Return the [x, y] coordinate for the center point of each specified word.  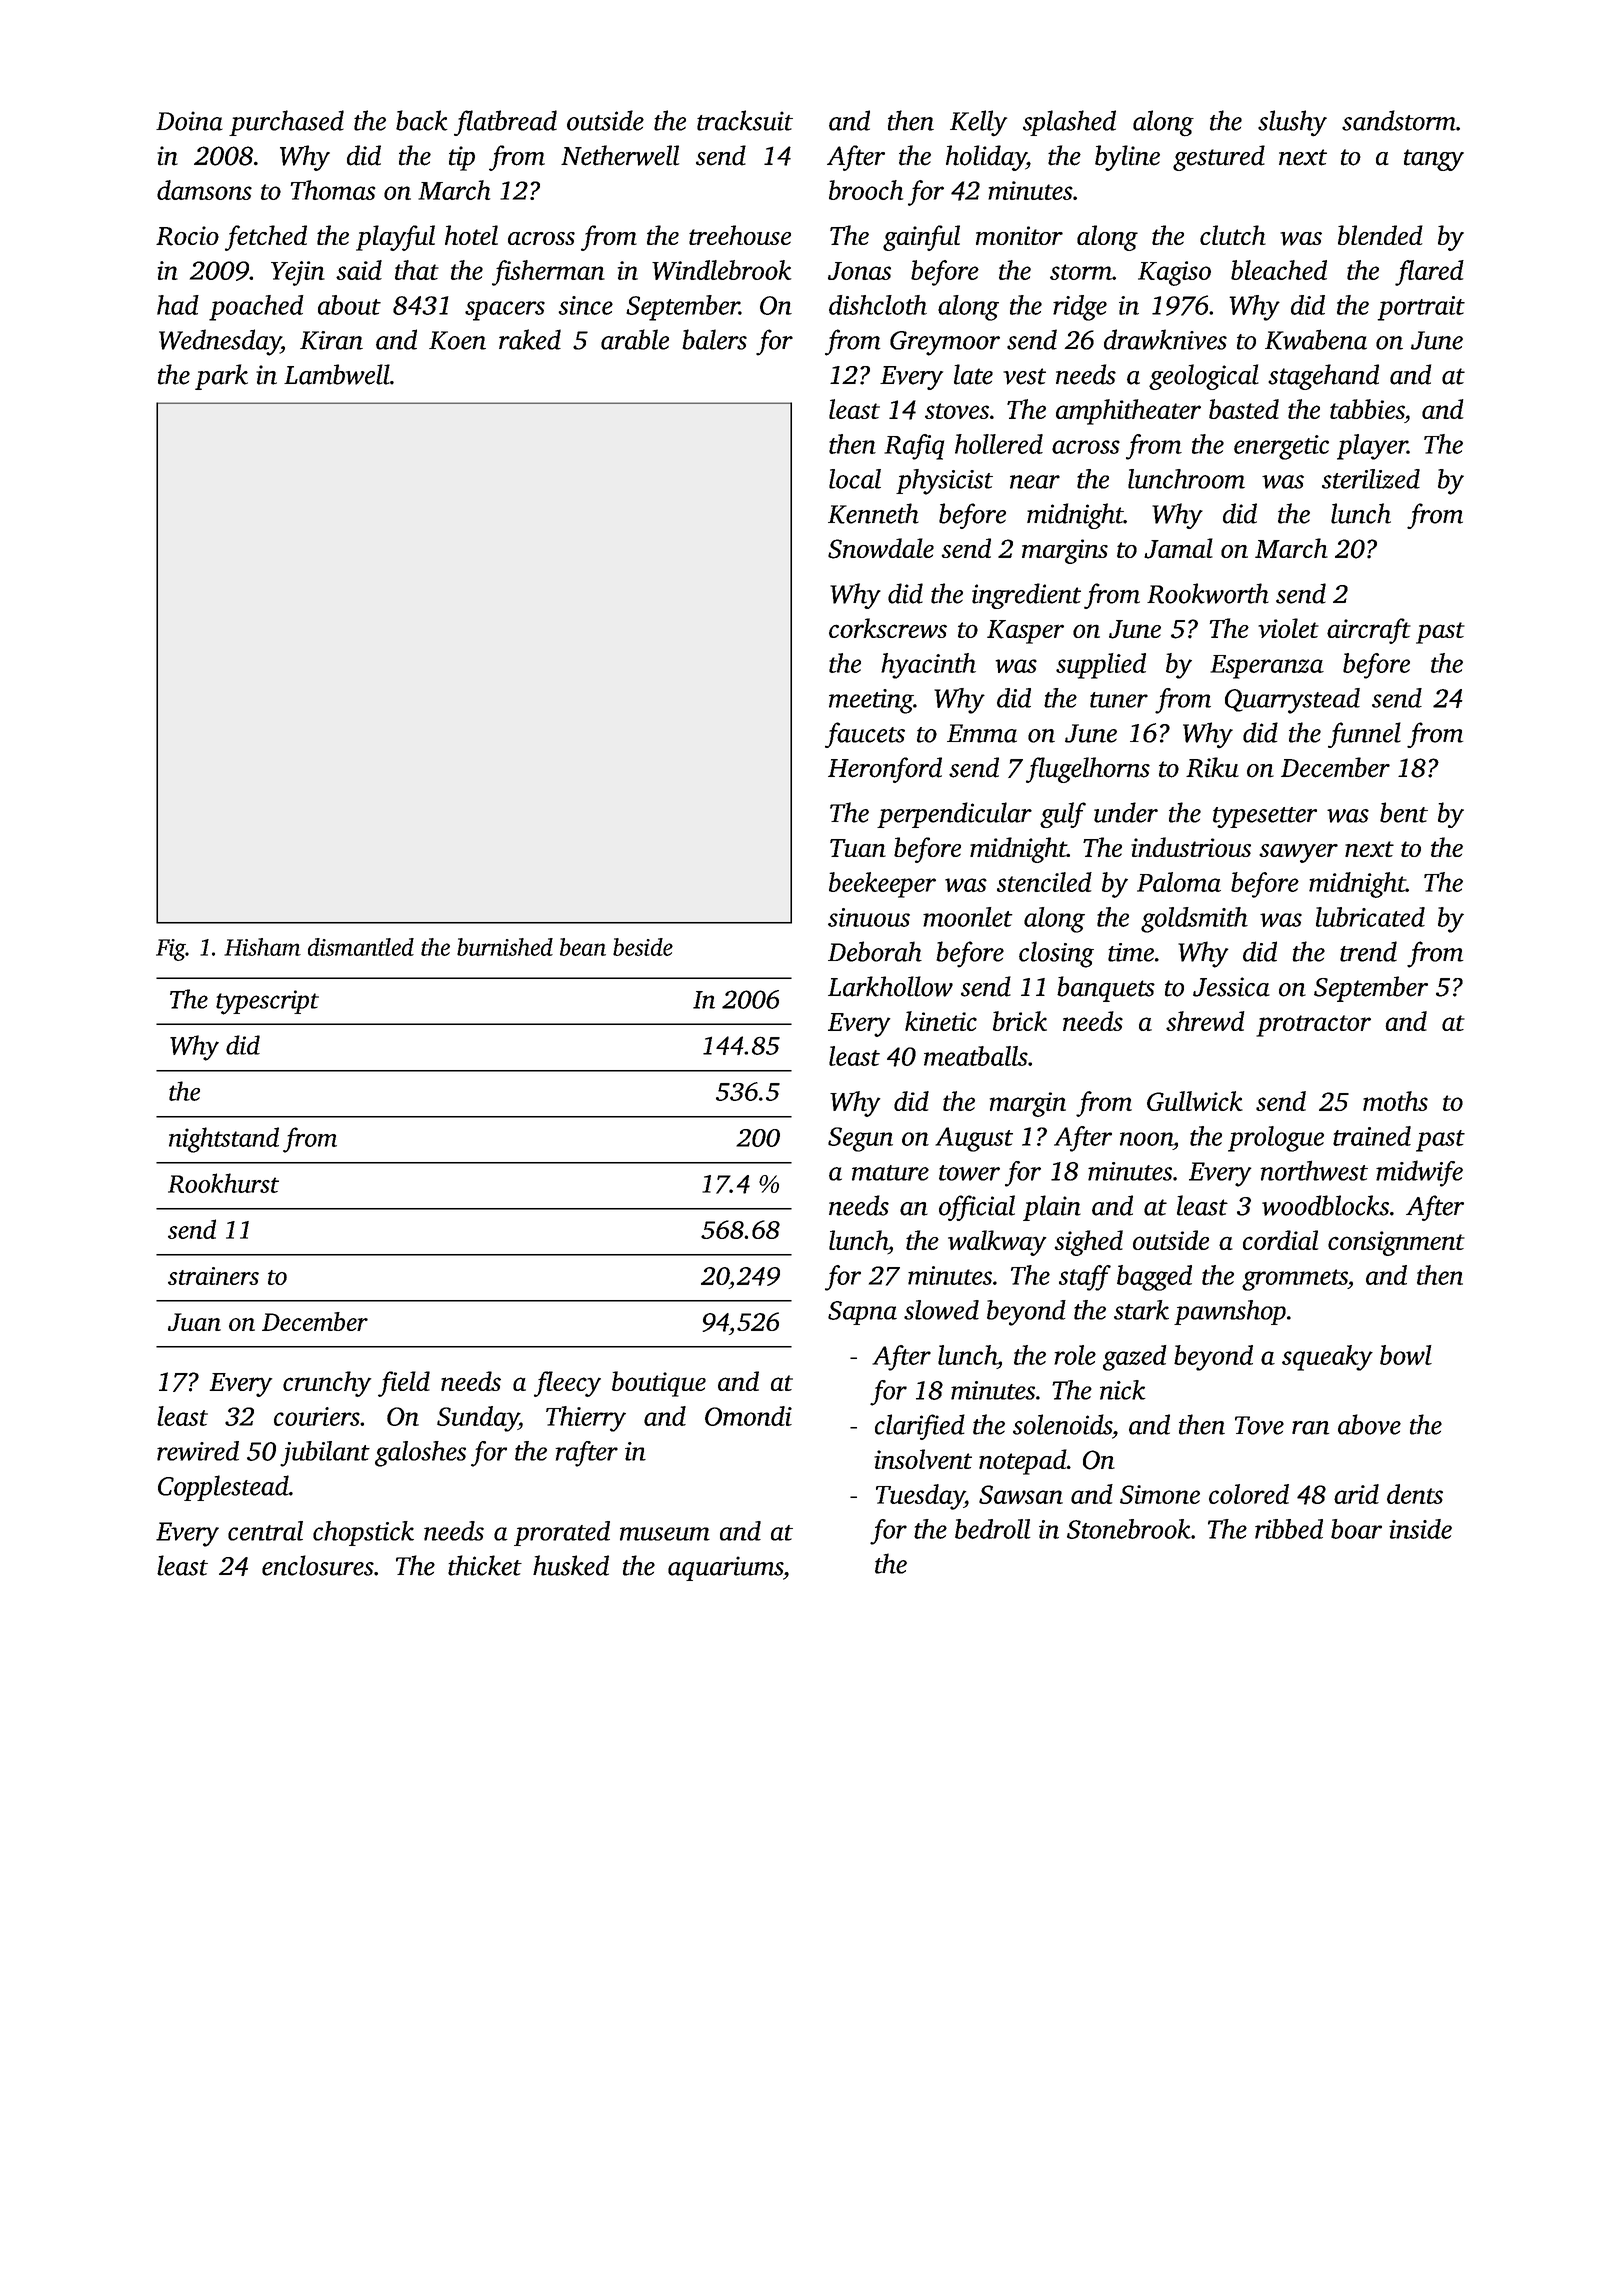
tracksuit [745, 120]
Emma [982, 733]
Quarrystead [1292, 701]
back [422, 120]
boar [1356, 1529]
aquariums [725, 1568]
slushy [1292, 123]
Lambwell [337, 374]
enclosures [318, 1565]
